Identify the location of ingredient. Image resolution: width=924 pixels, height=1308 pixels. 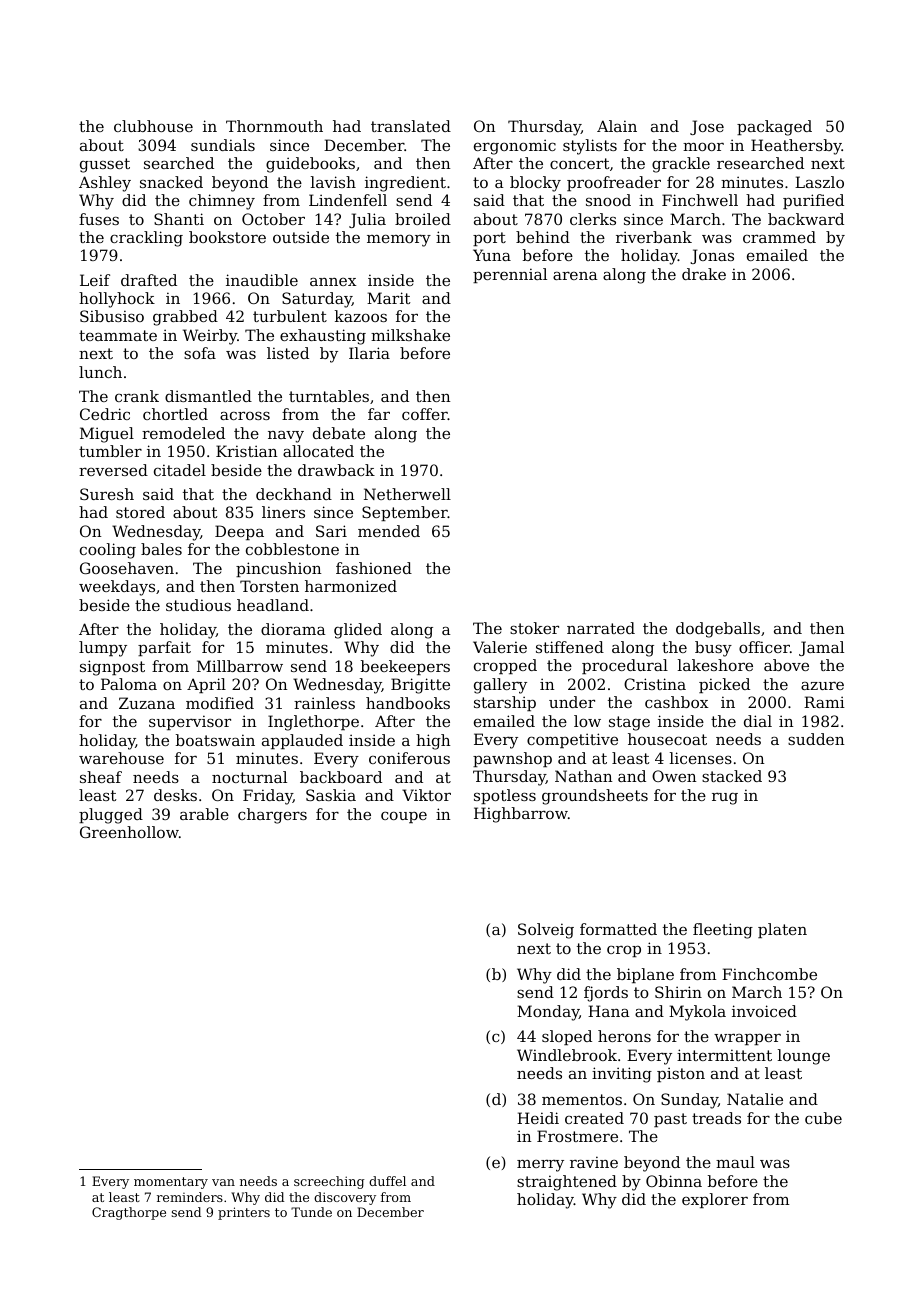
(405, 184).
